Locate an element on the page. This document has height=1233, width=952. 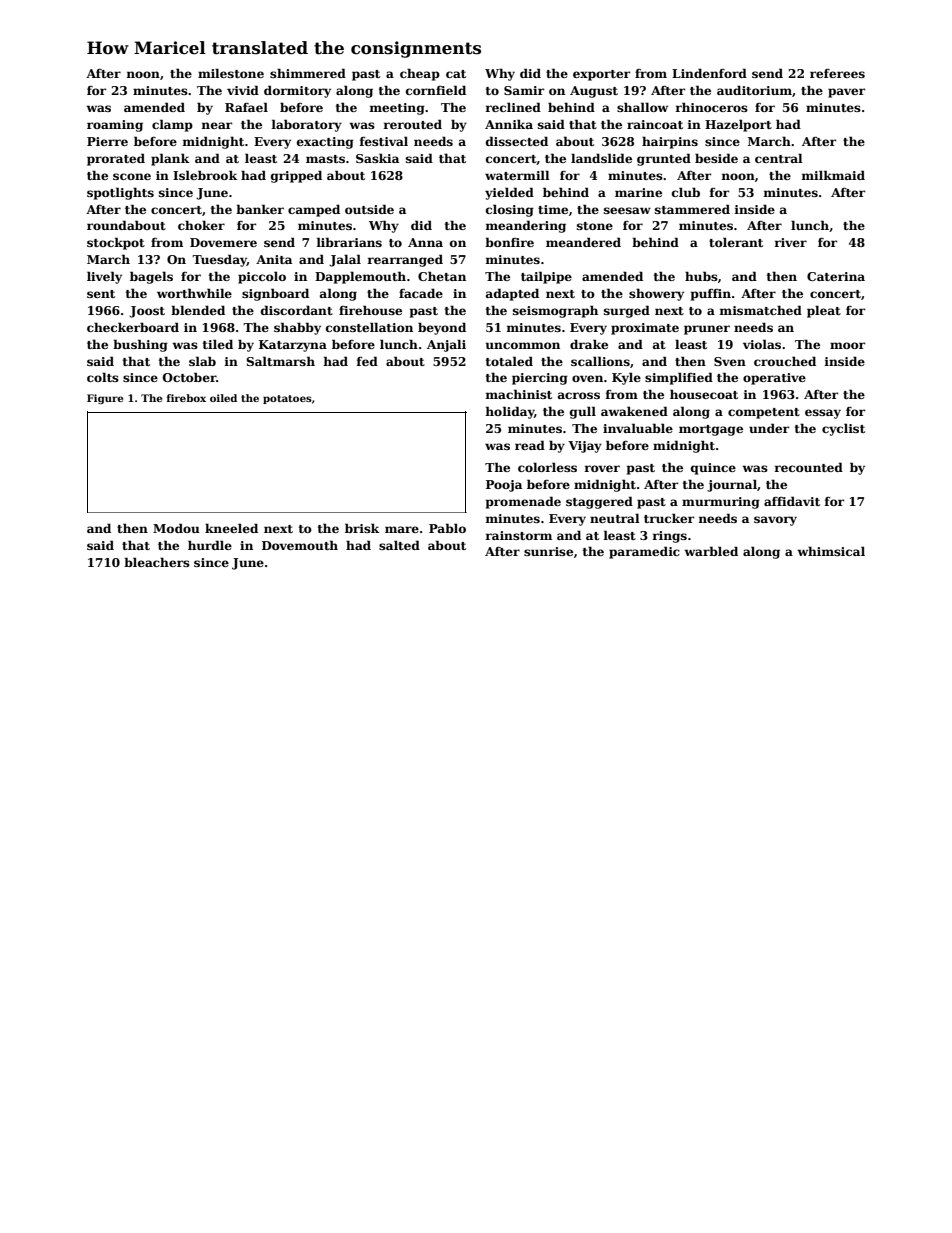
mismatched is located at coordinates (760, 310).
